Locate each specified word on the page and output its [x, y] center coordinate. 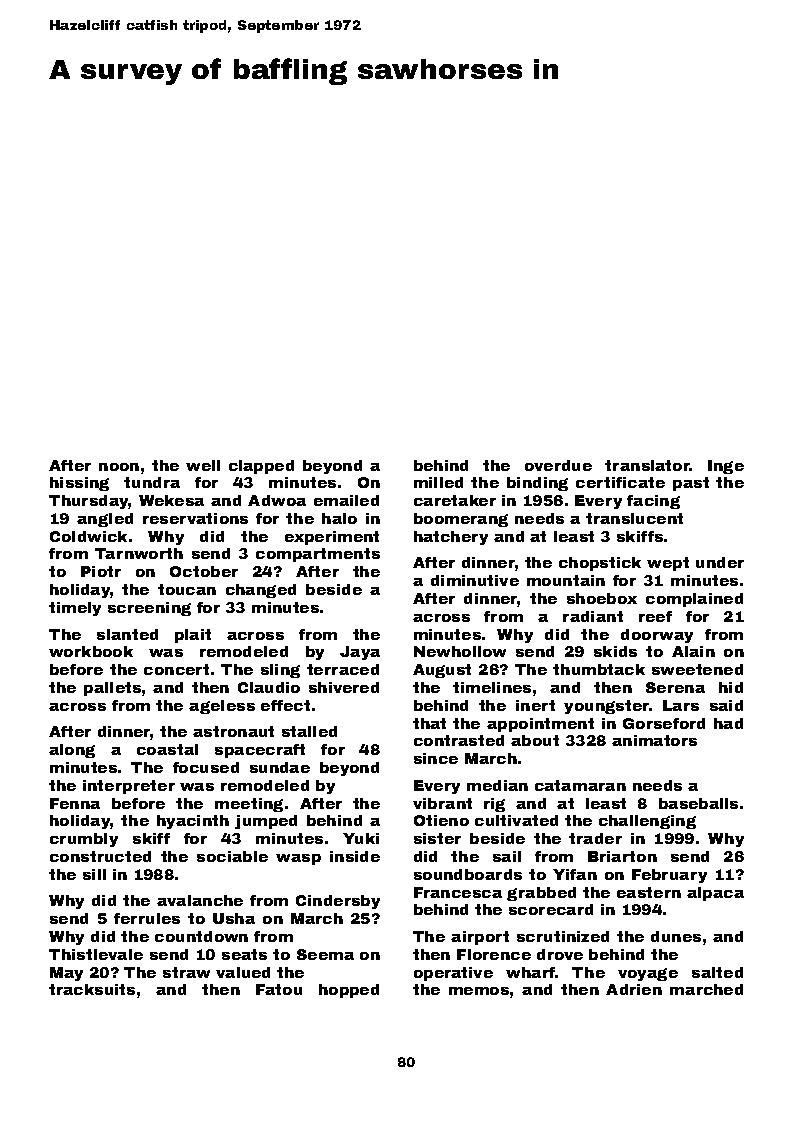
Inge [726, 467]
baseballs [698, 803]
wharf [531, 972]
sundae [280, 767]
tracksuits [92, 989]
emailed [346, 500]
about [535, 740]
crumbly [84, 840]
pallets [112, 689]
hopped [349, 991]
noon [119, 467]
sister [437, 838]
